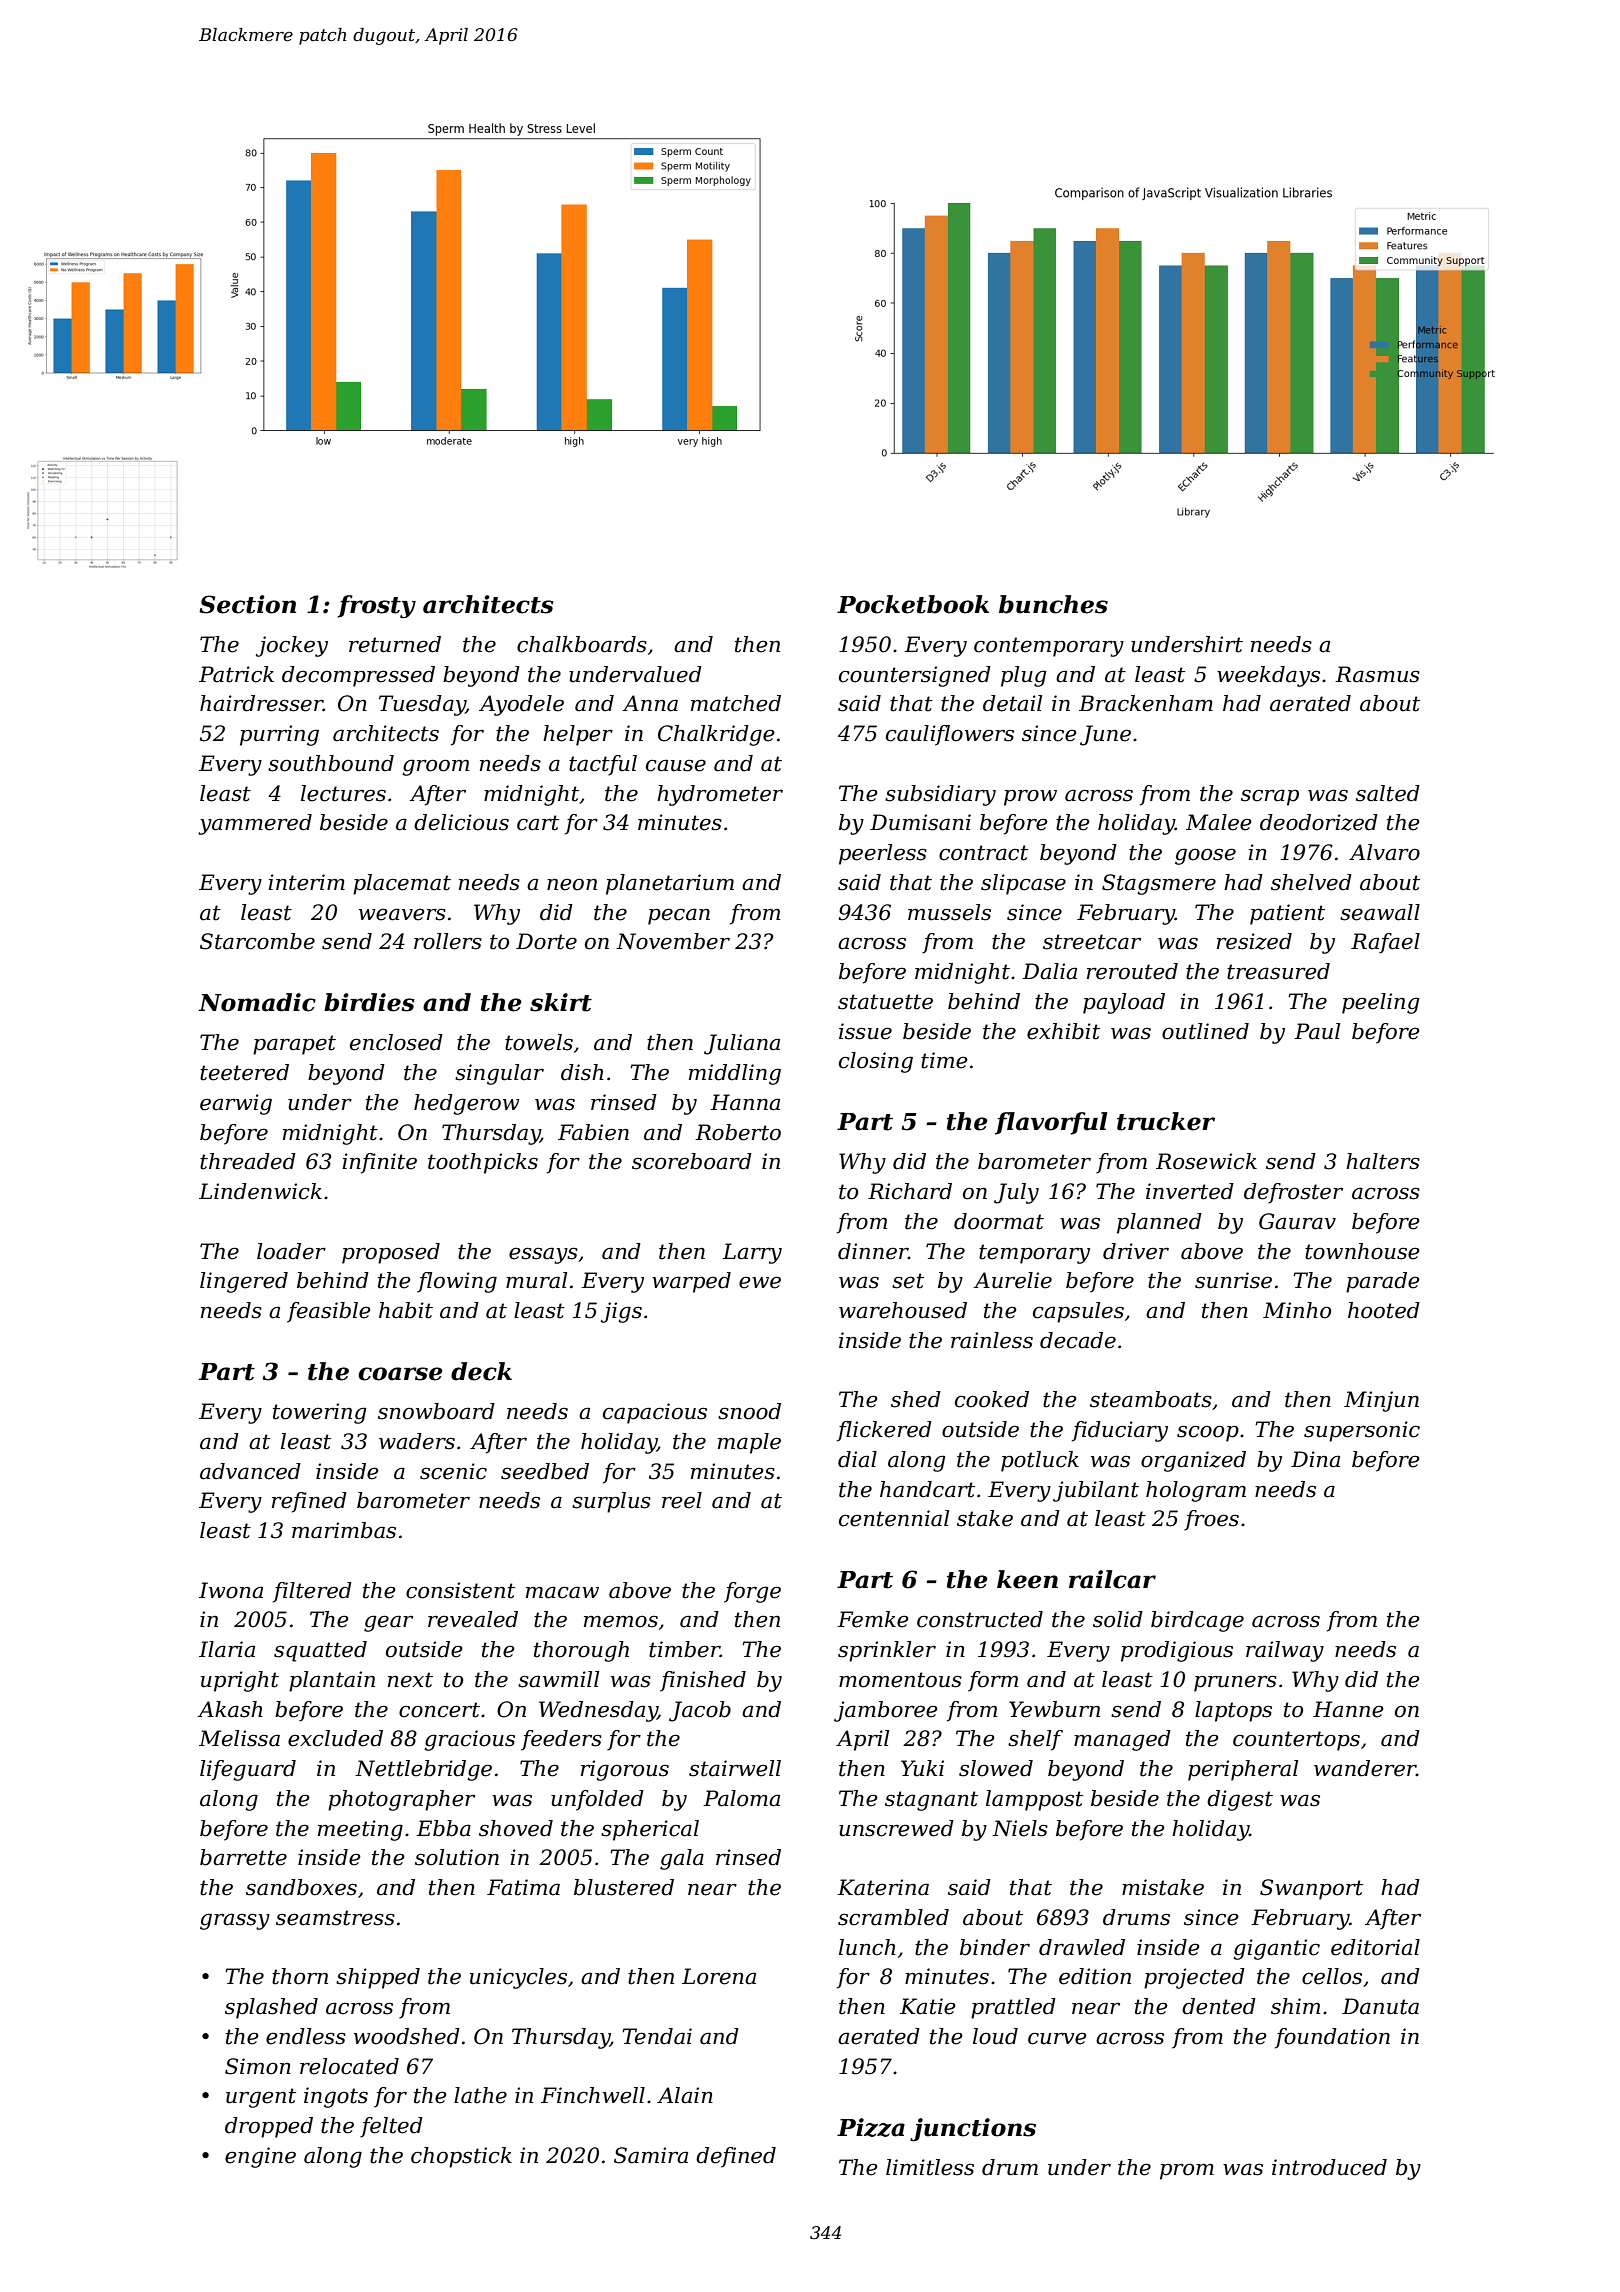 Image resolution: width=1620 pixels, height=2292 pixels. What do you see at coordinates (1311, 1889) in the screenshot?
I see `Swanport` at bounding box center [1311, 1889].
